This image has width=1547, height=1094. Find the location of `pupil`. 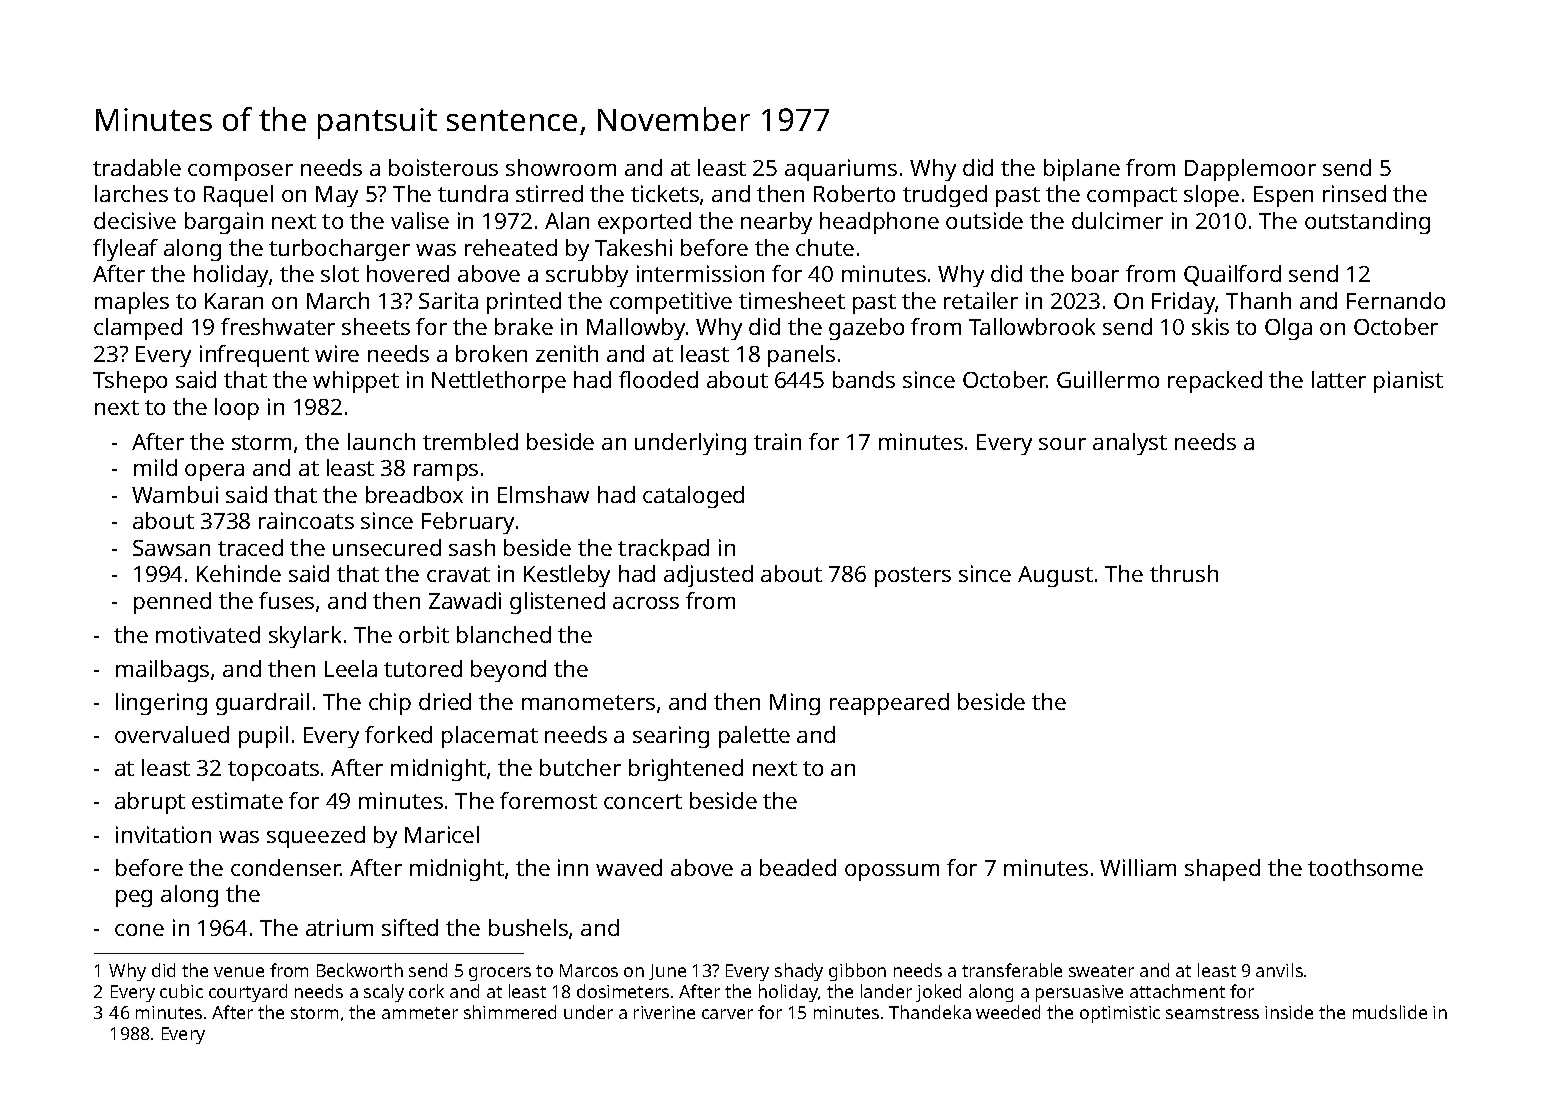

pupil is located at coordinates (263, 737).
